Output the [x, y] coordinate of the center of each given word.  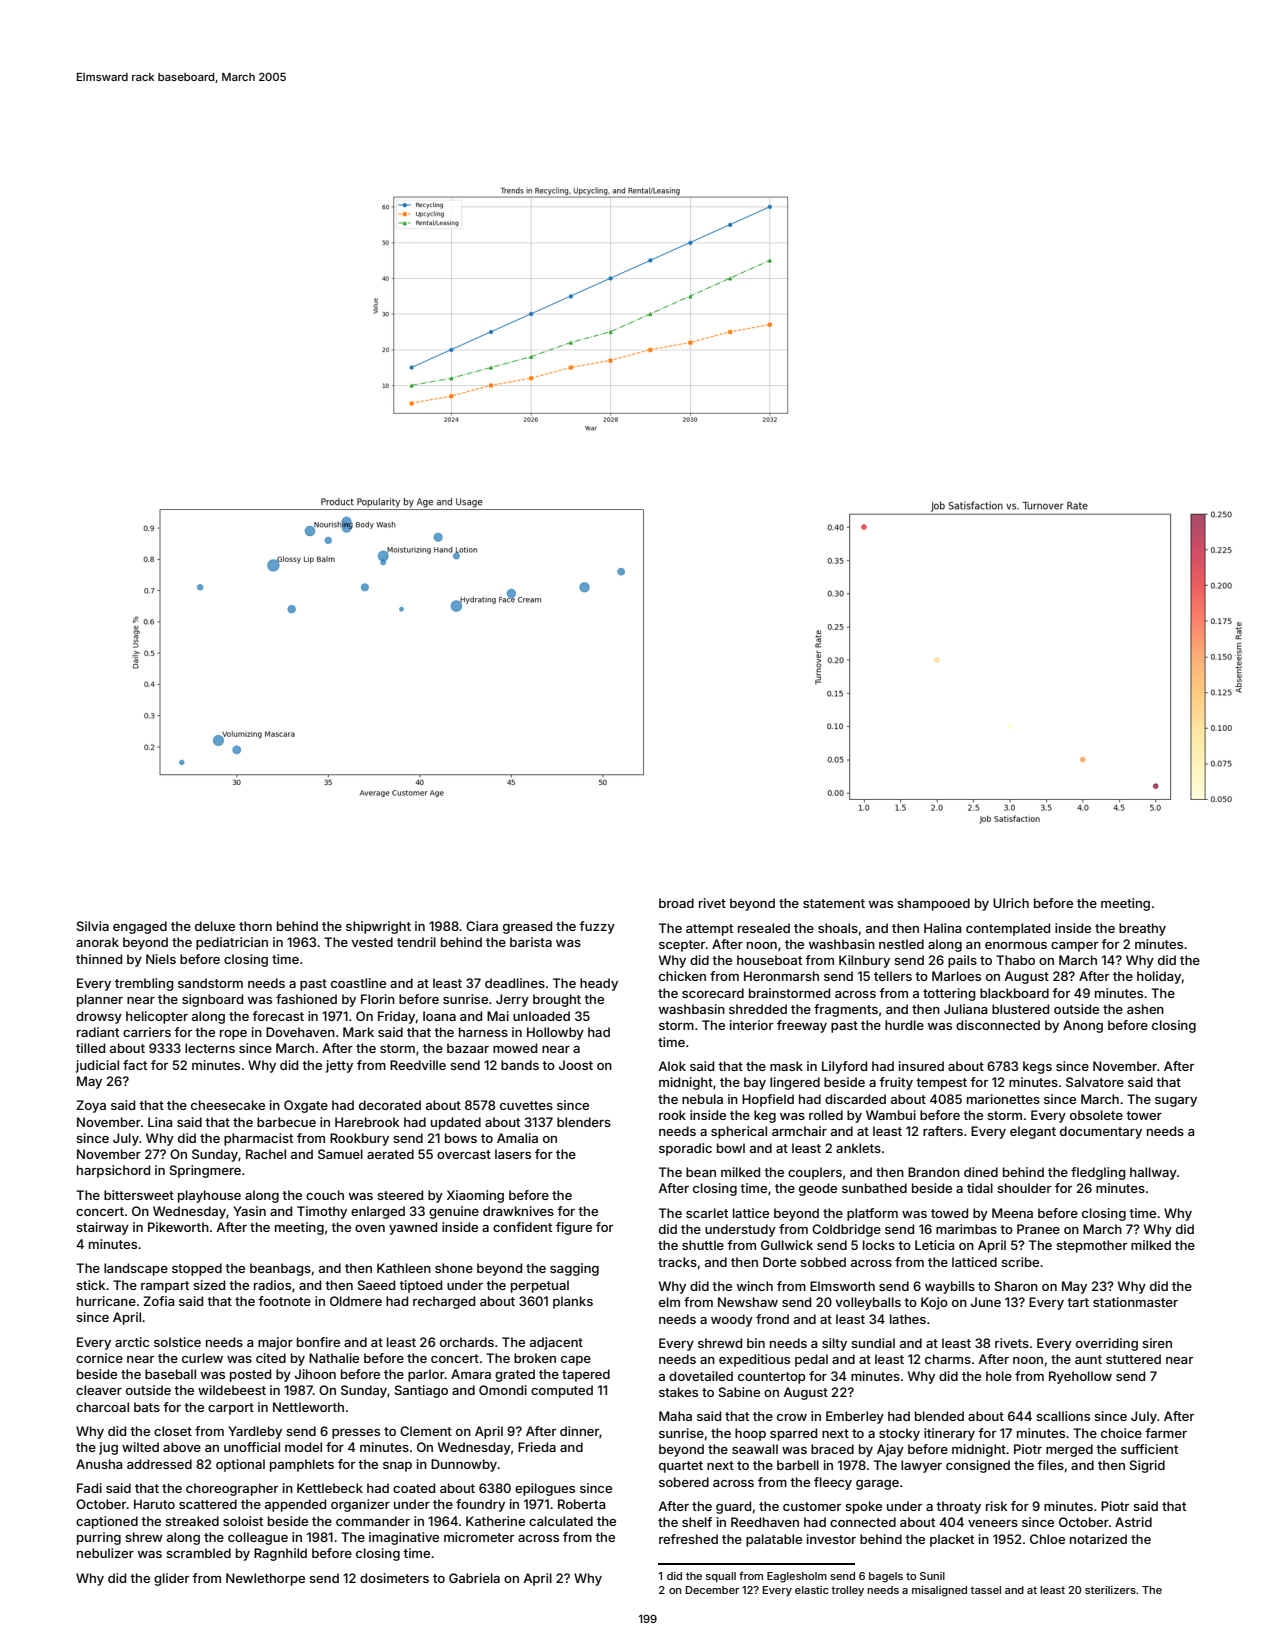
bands [520, 1065]
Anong [1083, 1026]
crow [792, 1417]
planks [573, 1302]
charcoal [102, 1407]
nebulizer [105, 1553]
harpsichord [113, 1171]
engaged [140, 927]
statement [834, 903]
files [1050, 1465]
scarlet [707, 1213]
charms [948, 1359]
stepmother [1091, 1246]
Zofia [158, 1301]
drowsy [99, 1017]
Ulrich [1011, 903]
